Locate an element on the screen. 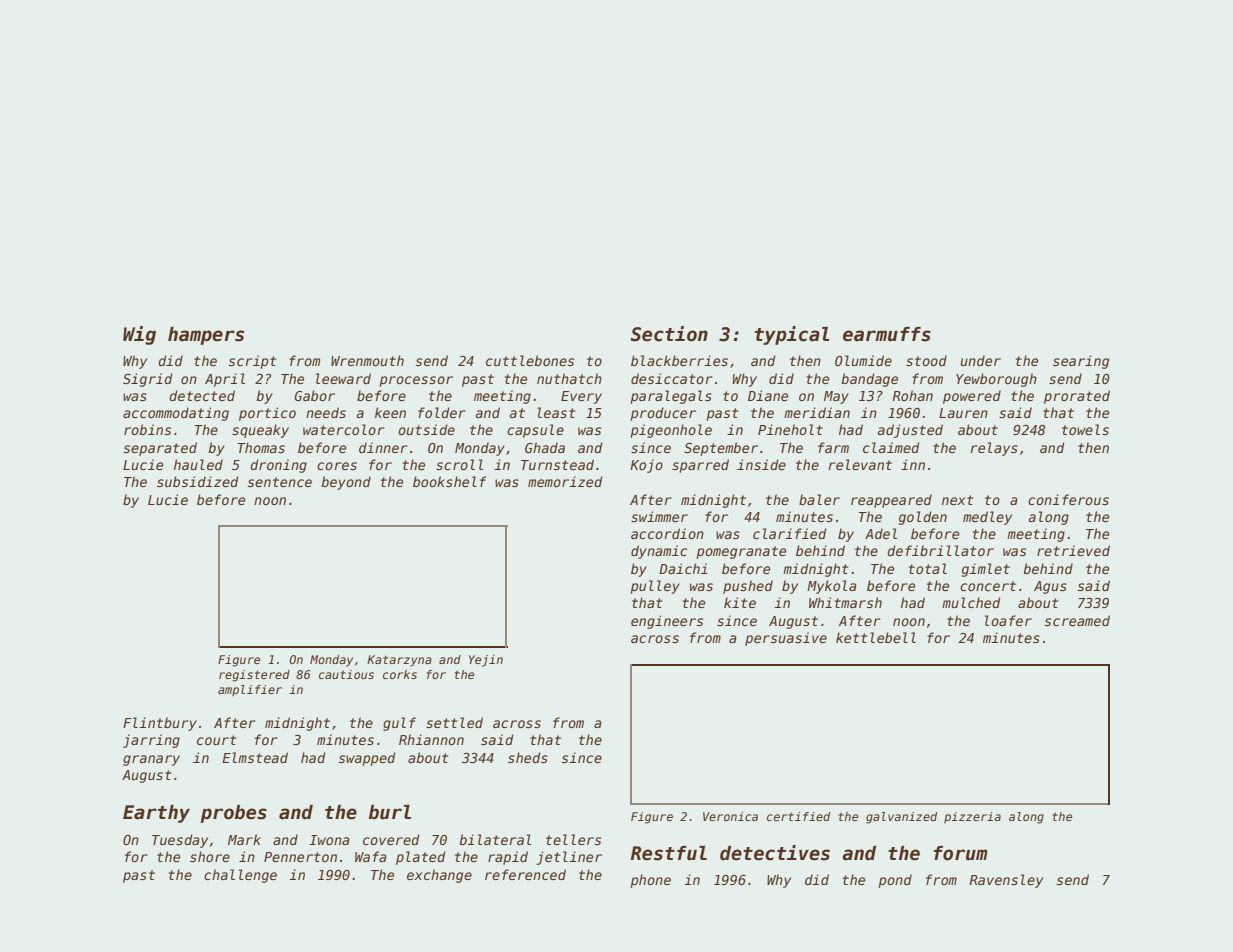 The image size is (1233, 952). Ravensley is located at coordinates (1006, 881).
